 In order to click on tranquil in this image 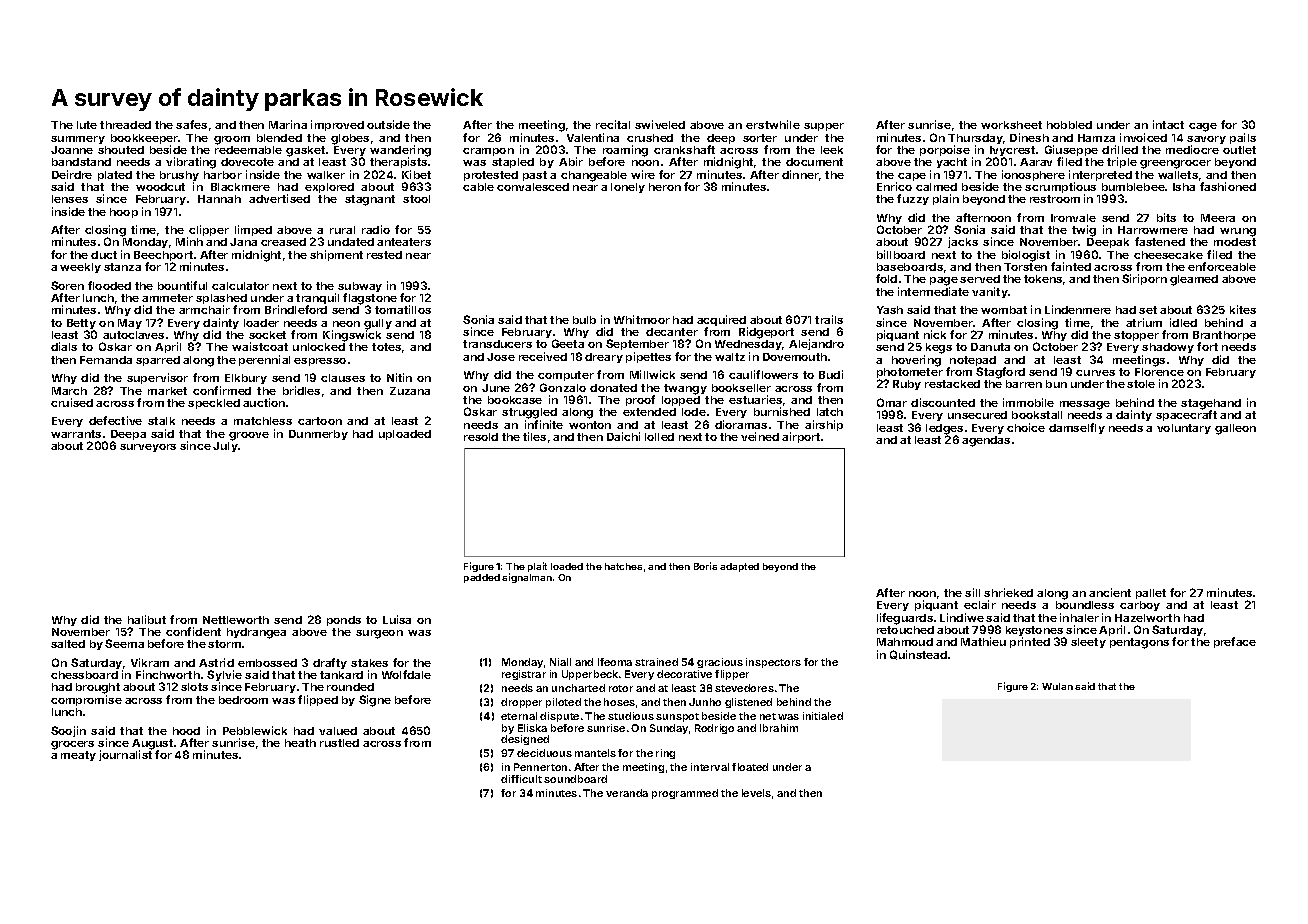, I will do `click(317, 298)`.
